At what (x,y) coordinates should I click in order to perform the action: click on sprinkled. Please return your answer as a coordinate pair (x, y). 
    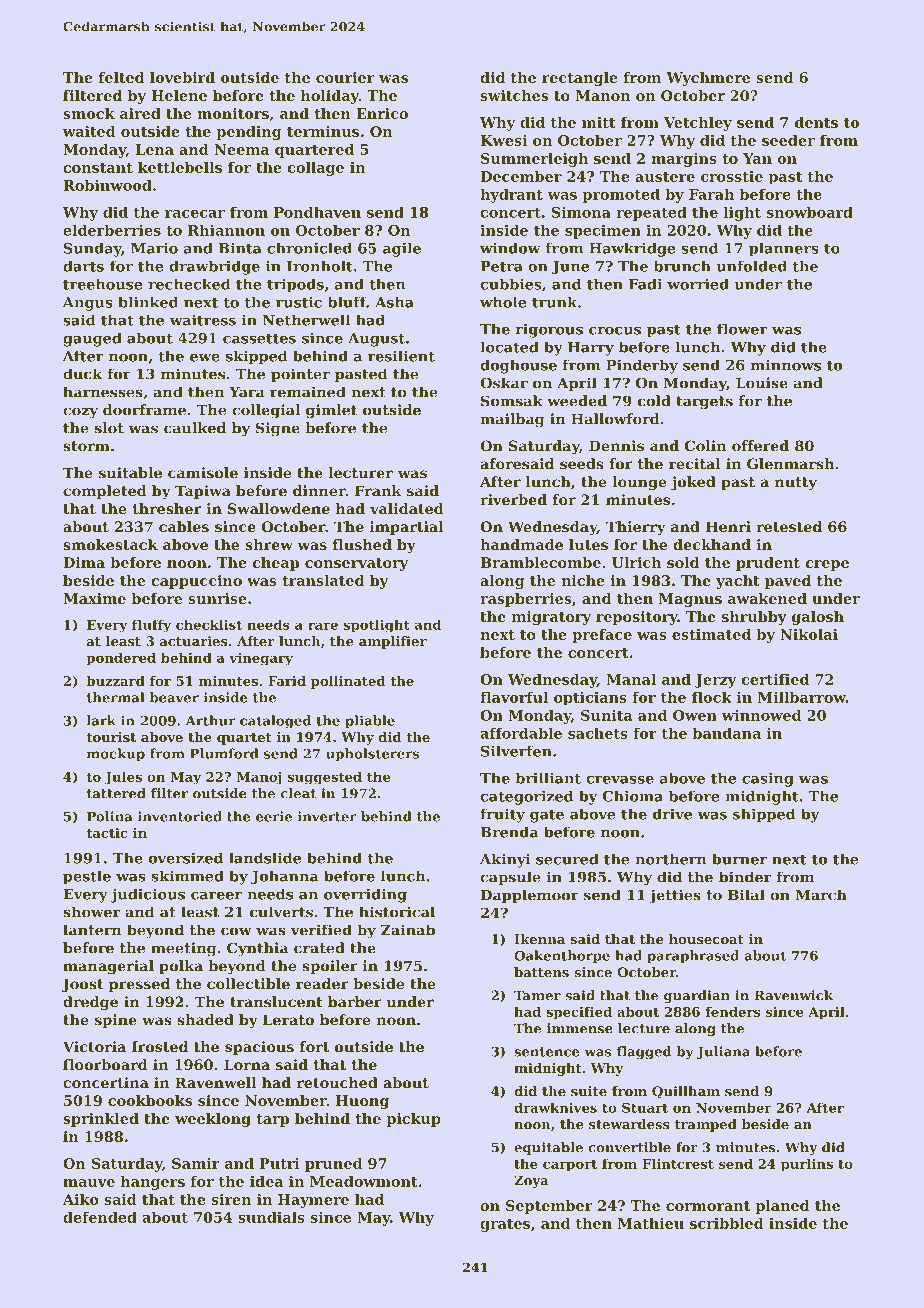
    Looking at the image, I should click on (101, 1120).
